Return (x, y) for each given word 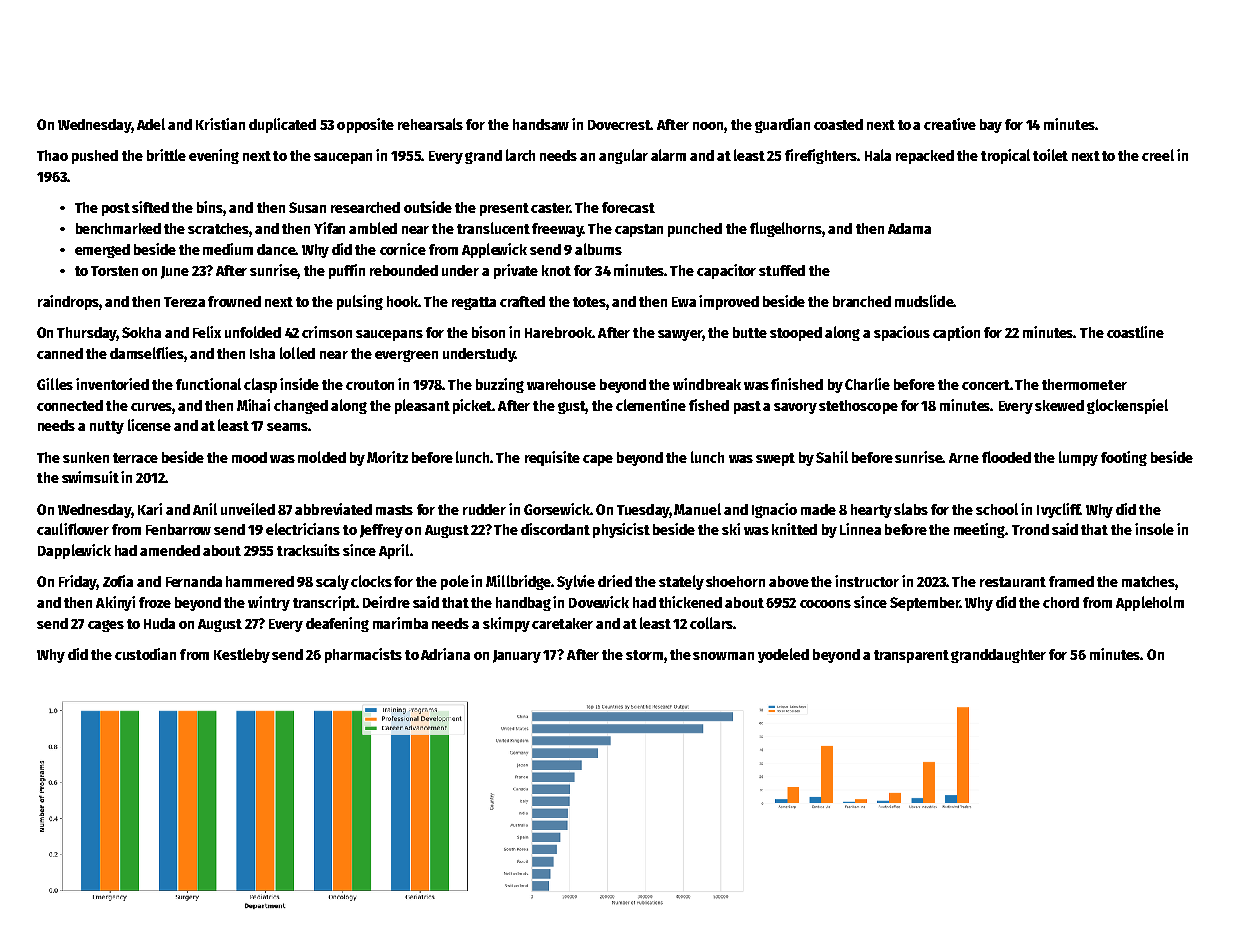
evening (214, 156)
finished (797, 384)
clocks (371, 581)
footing (1124, 458)
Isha (262, 353)
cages (106, 626)
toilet (1050, 155)
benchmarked (118, 228)
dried (615, 581)
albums (598, 249)
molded (322, 457)
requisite (552, 458)
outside (428, 207)
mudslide (924, 301)
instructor (867, 581)
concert (986, 385)
